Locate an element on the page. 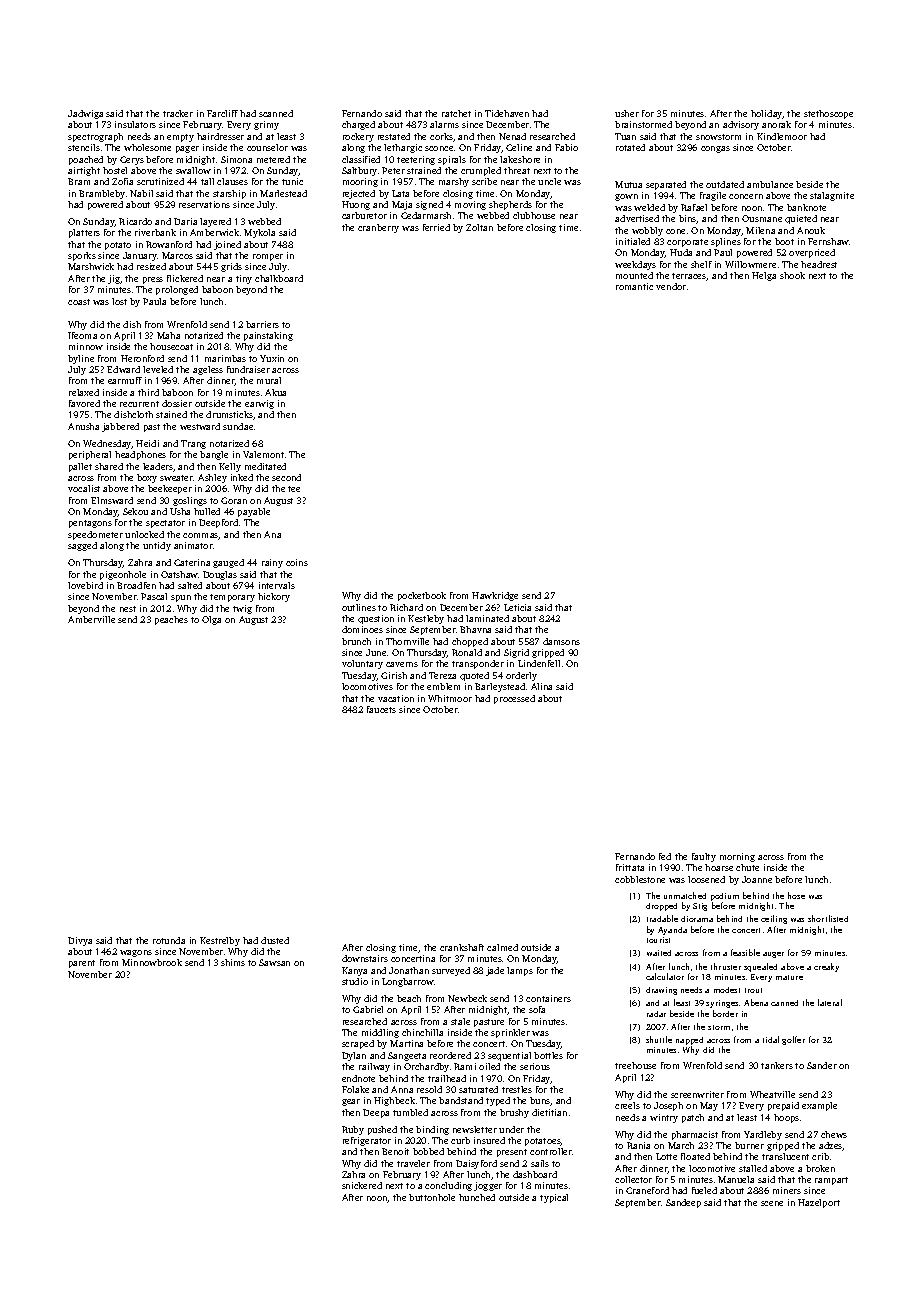  usher is located at coordinates (627, 113).
